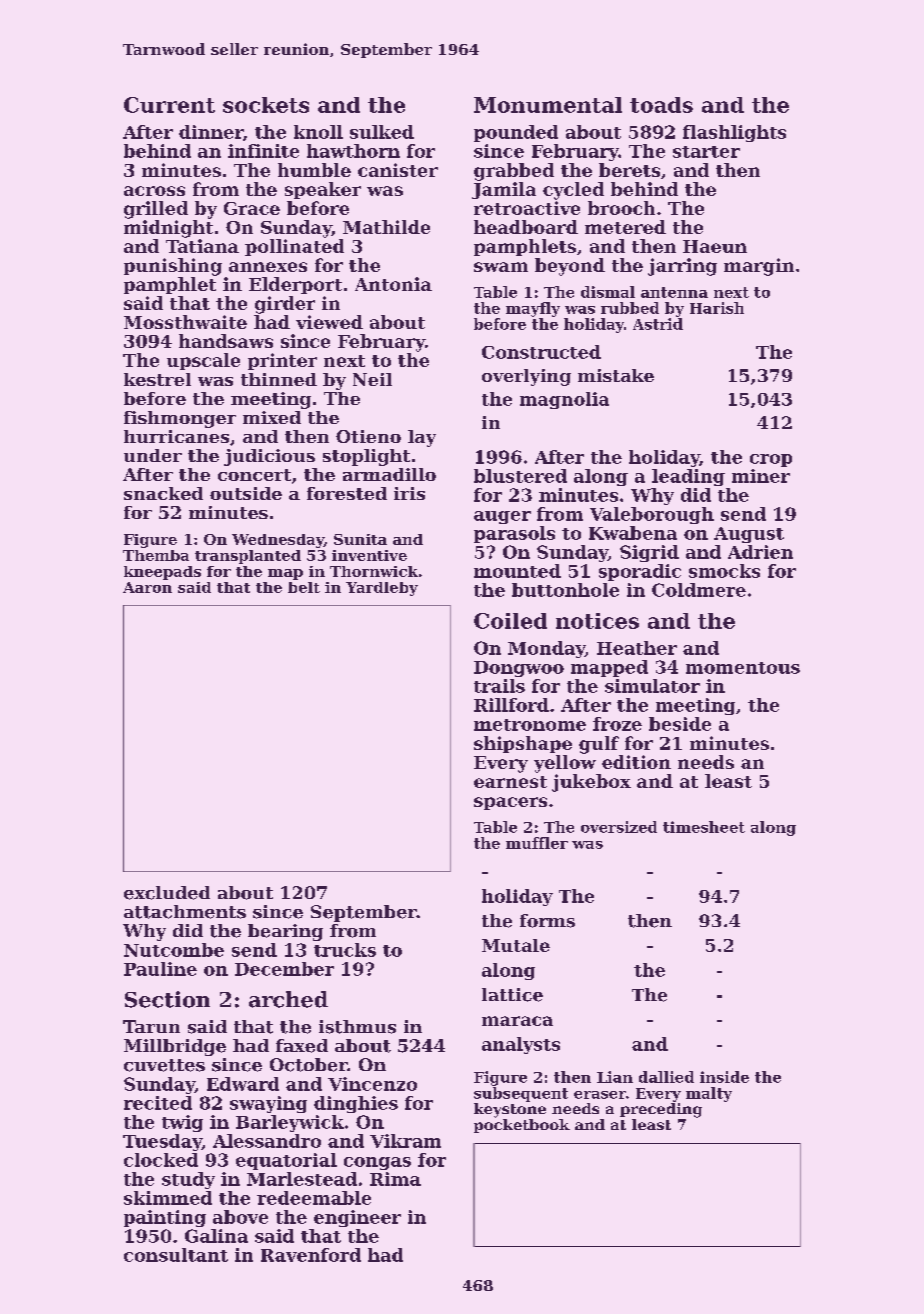 Image resolution: width=924 pixels, height=1314 pixels. Describe the element at coordinates (176, 1255) in the image. I see `consultant` at that location.
